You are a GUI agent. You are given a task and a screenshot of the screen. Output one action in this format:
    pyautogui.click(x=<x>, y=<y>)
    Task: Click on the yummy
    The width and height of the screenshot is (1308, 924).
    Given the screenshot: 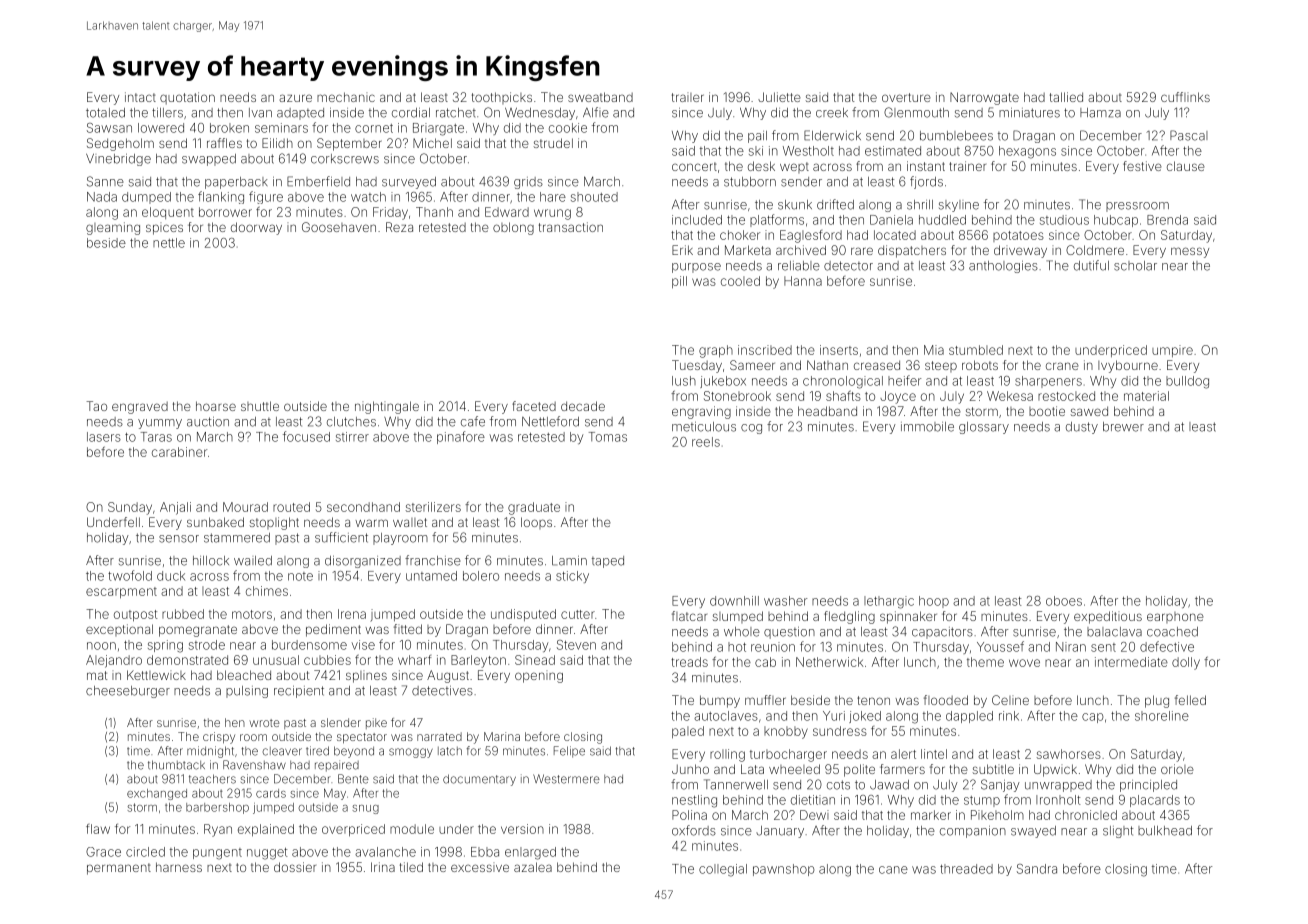 What is the action you would take?
    pyautogui.click(x=160, y=424)
